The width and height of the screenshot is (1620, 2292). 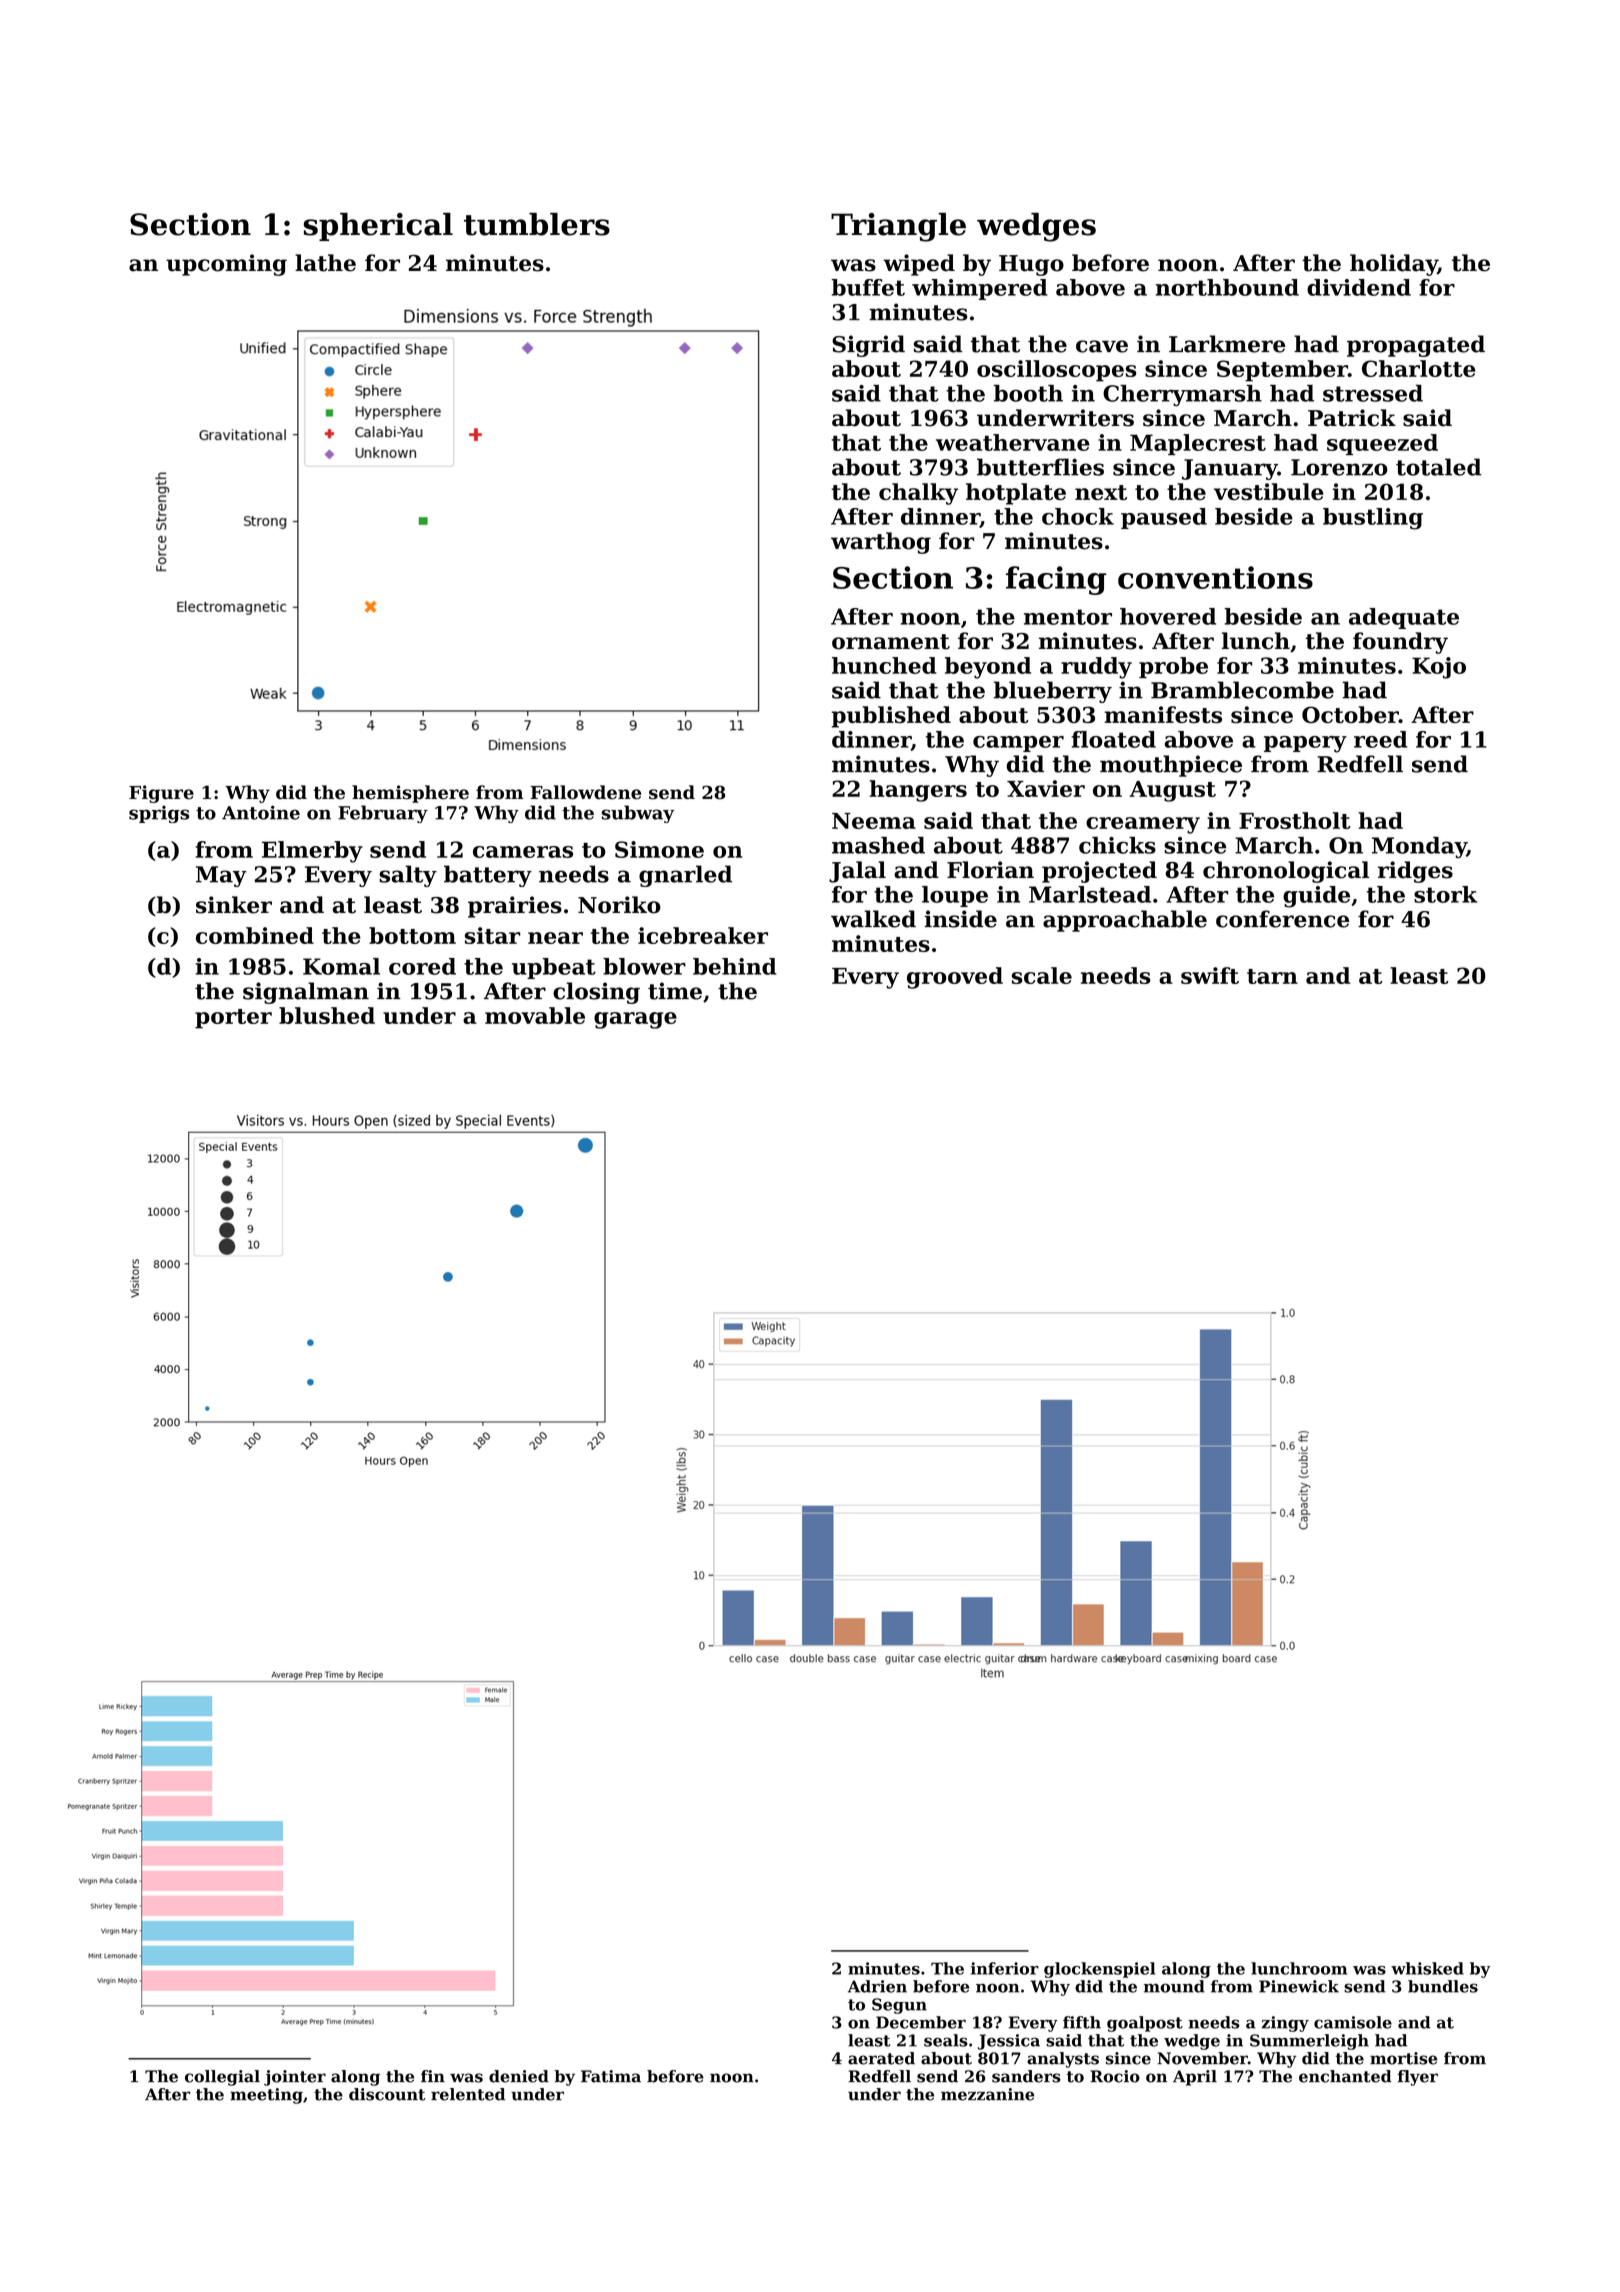 What do you see at coordinates (1427, 1968) in the screenshot?
I see `whisked` at bounding box center [1427, 1968].
